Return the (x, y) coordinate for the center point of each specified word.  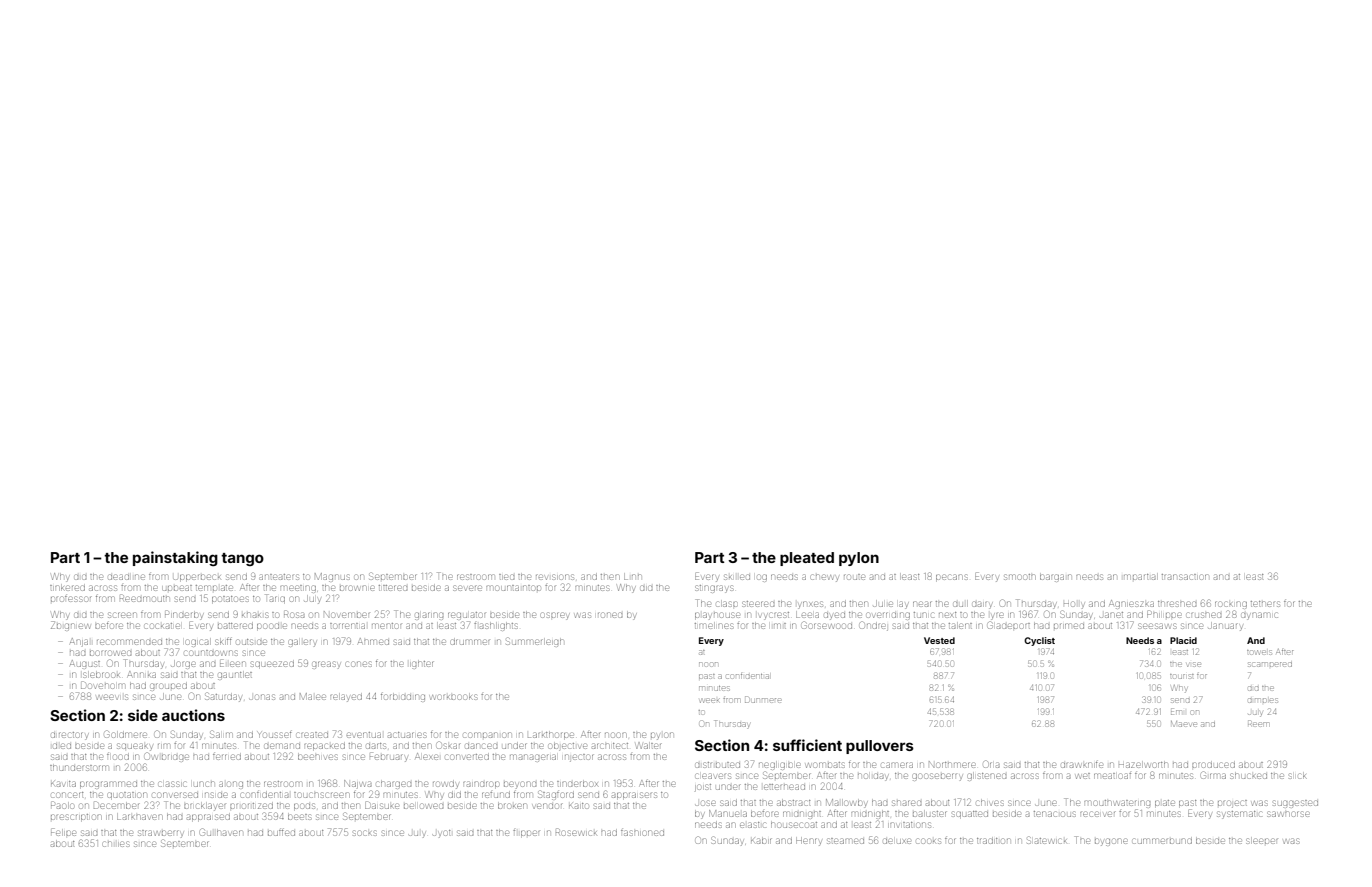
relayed (346, 698)
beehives (318, 757)
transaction (1185, 577)
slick (1298, 776)
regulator (466, 616)
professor (71, 599)
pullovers (880, 747)
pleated (807, 559)
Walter (648, 745)
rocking (1231, 605)
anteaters (279, 577)
